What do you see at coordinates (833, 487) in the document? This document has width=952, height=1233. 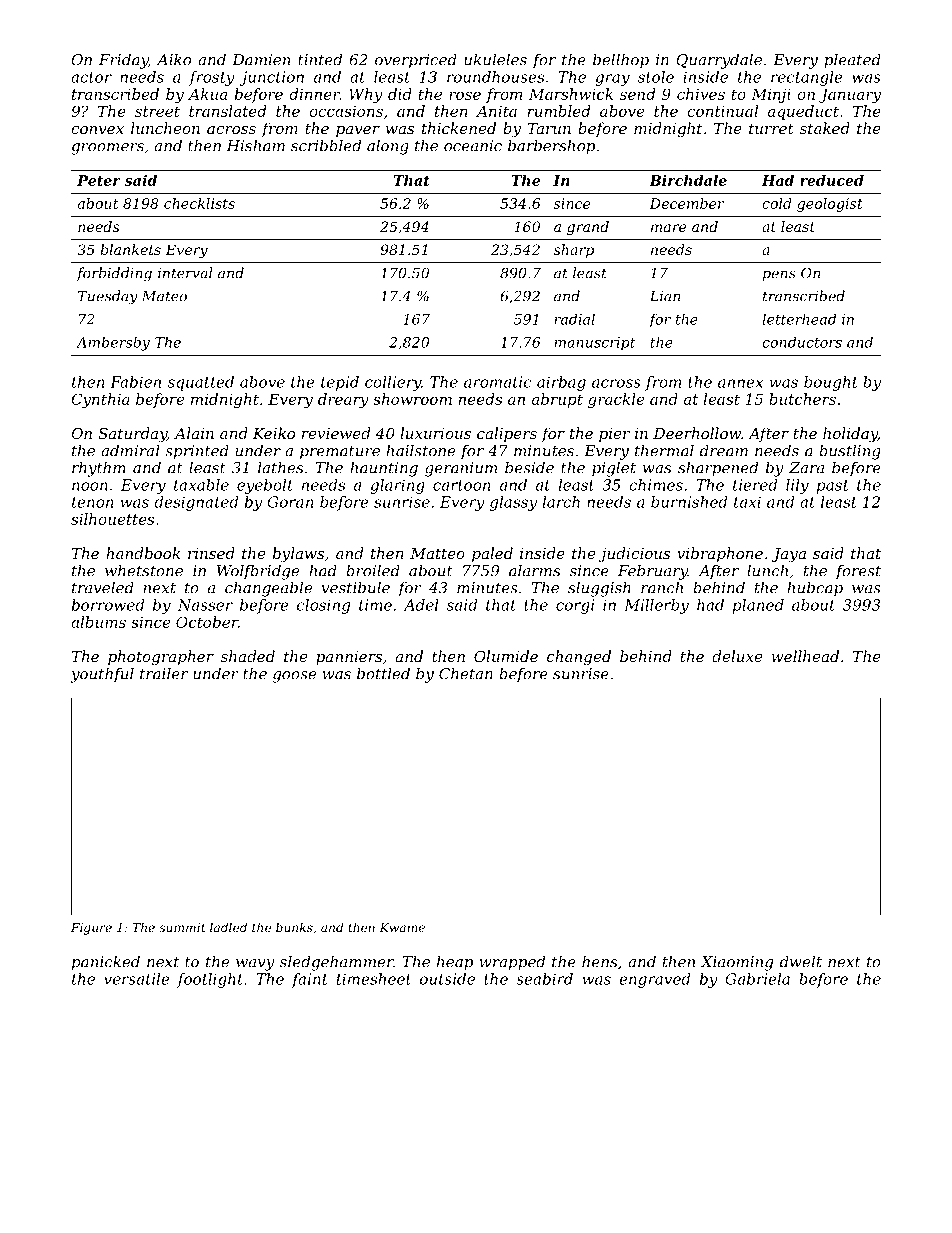 I see `past` at bounding box center [833, 487].
